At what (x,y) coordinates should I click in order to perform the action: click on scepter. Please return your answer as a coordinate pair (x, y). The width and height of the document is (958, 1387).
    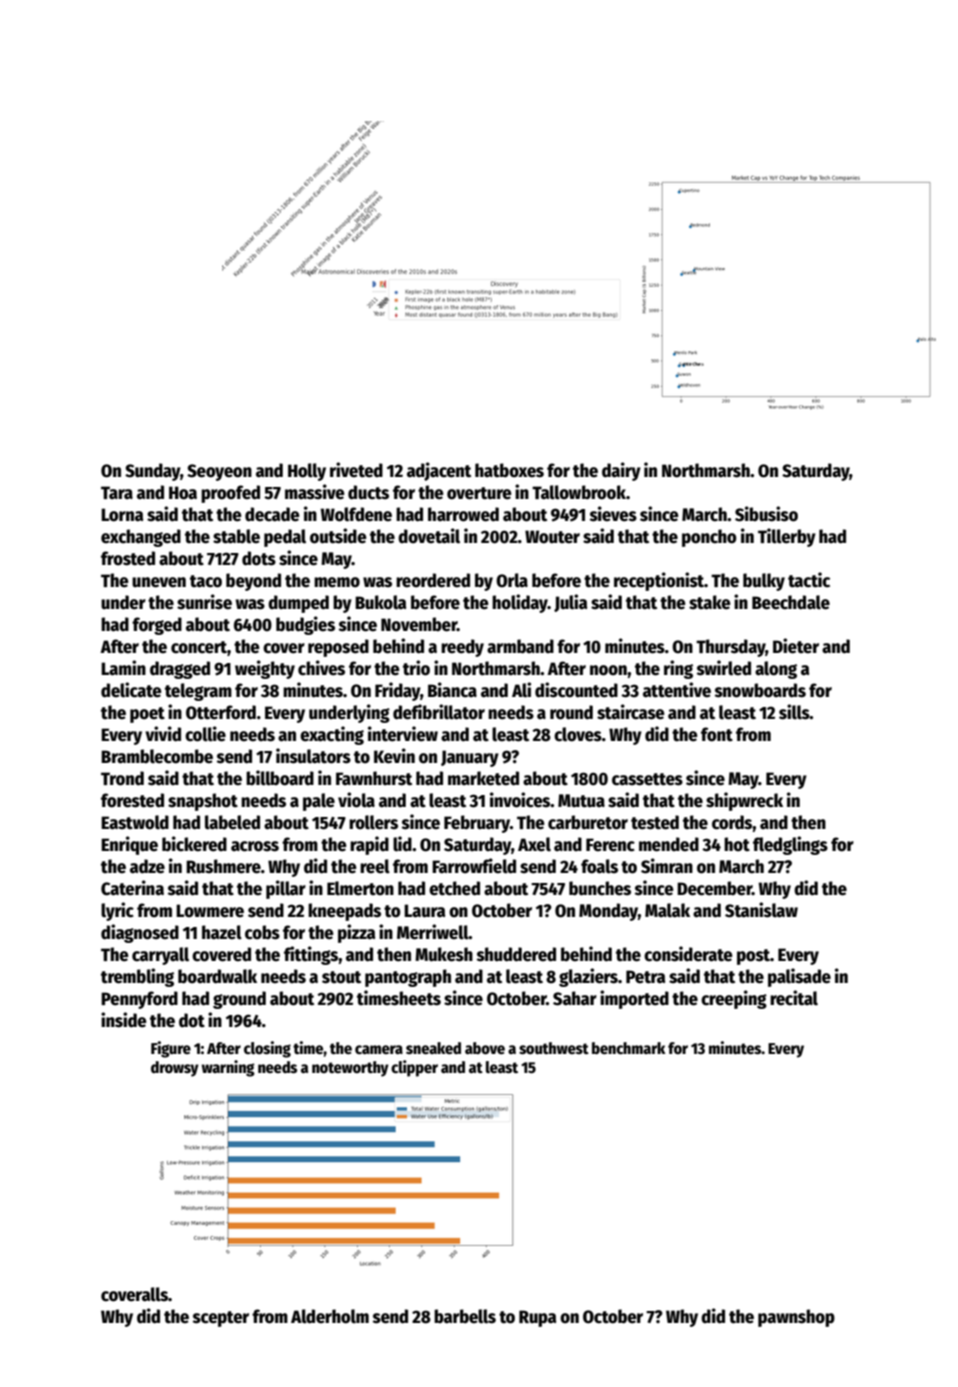
    Looking at the image, I should click on (221, 1319).
